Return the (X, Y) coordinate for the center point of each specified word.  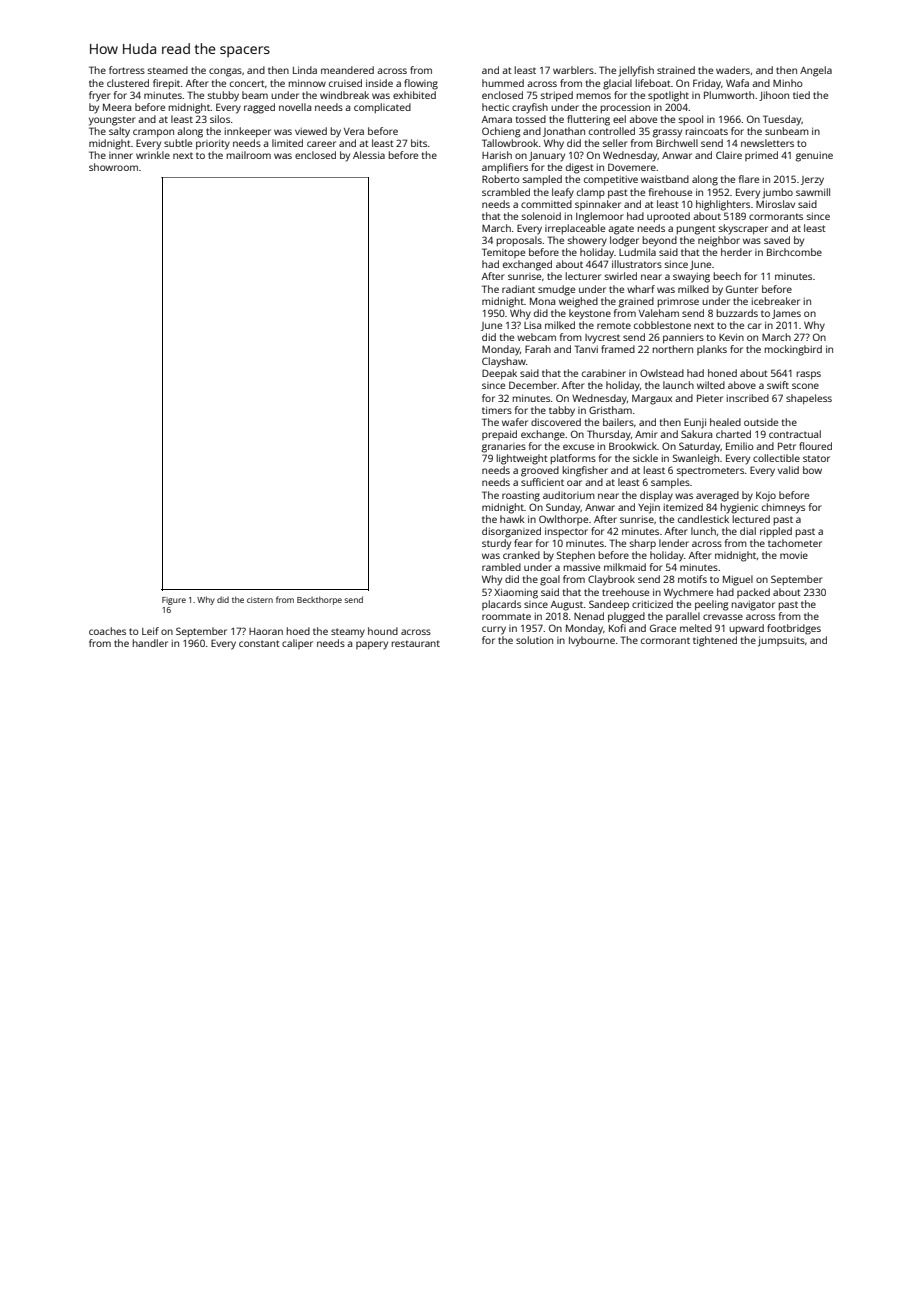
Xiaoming (516, 593)
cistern (260, 600)
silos (220, 119)
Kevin (731, 337)
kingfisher (585, 471)
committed (546, 204)
